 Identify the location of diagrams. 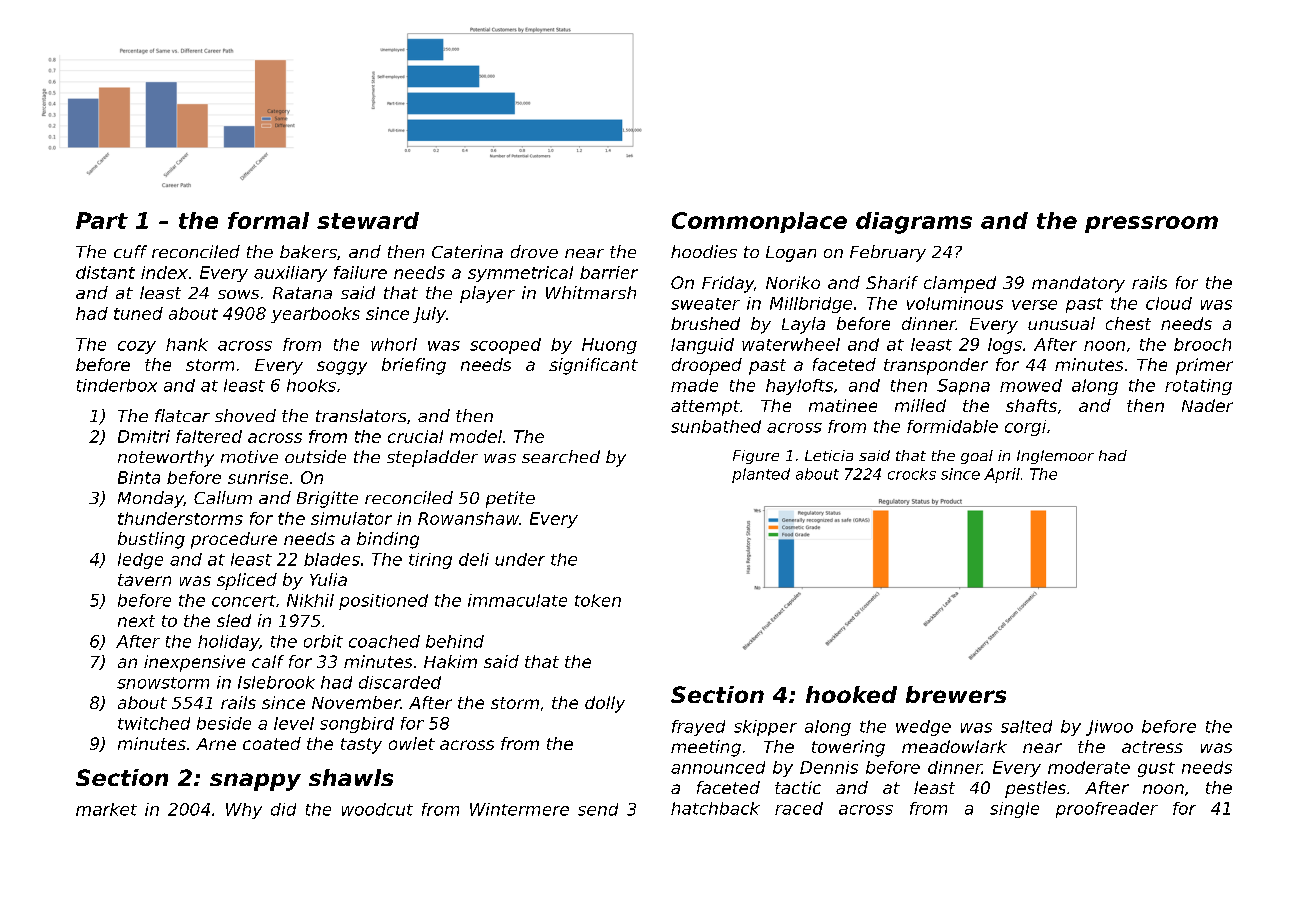
(914, 223).
